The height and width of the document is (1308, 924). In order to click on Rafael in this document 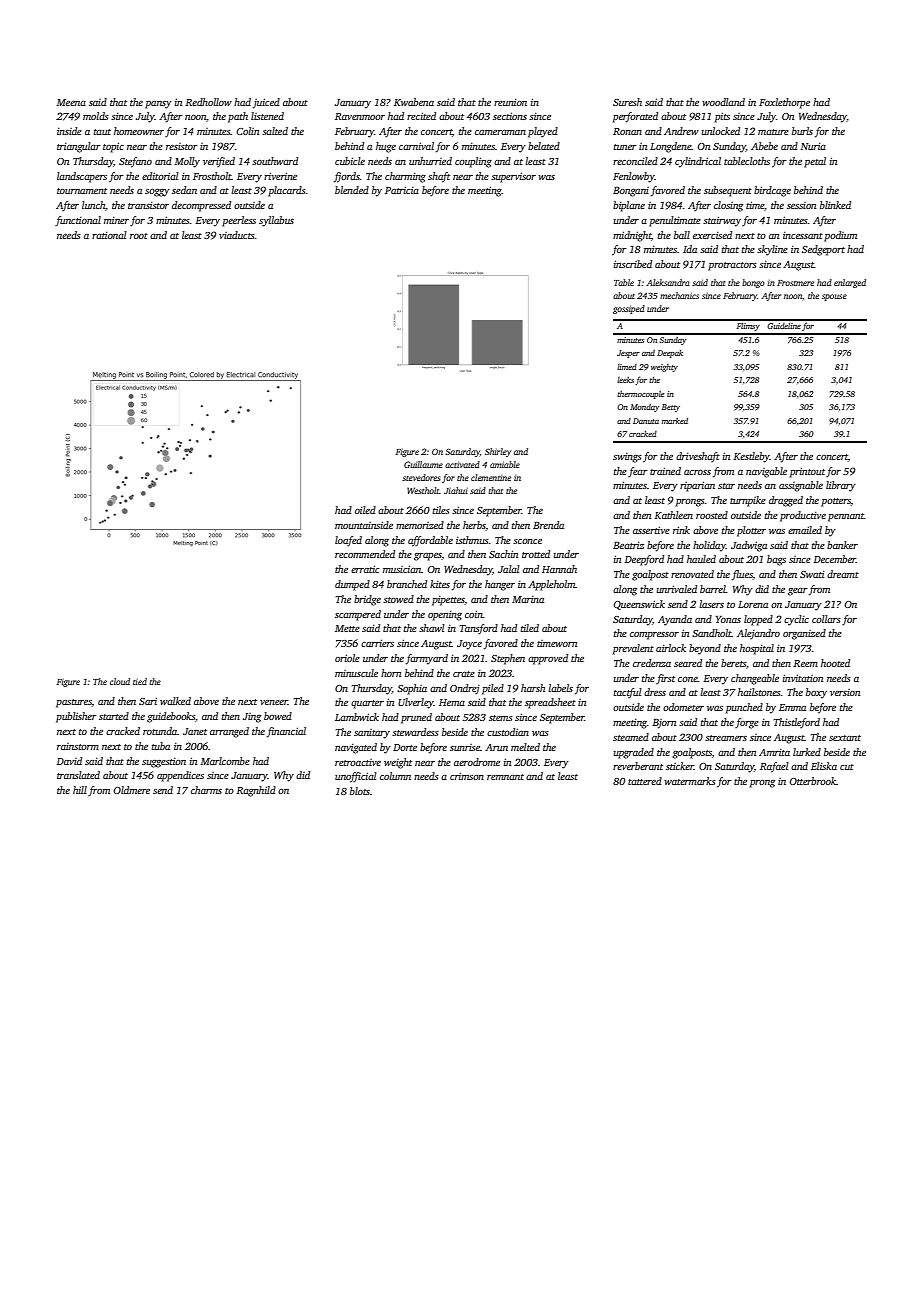, I will do `click(774, 767)`.
